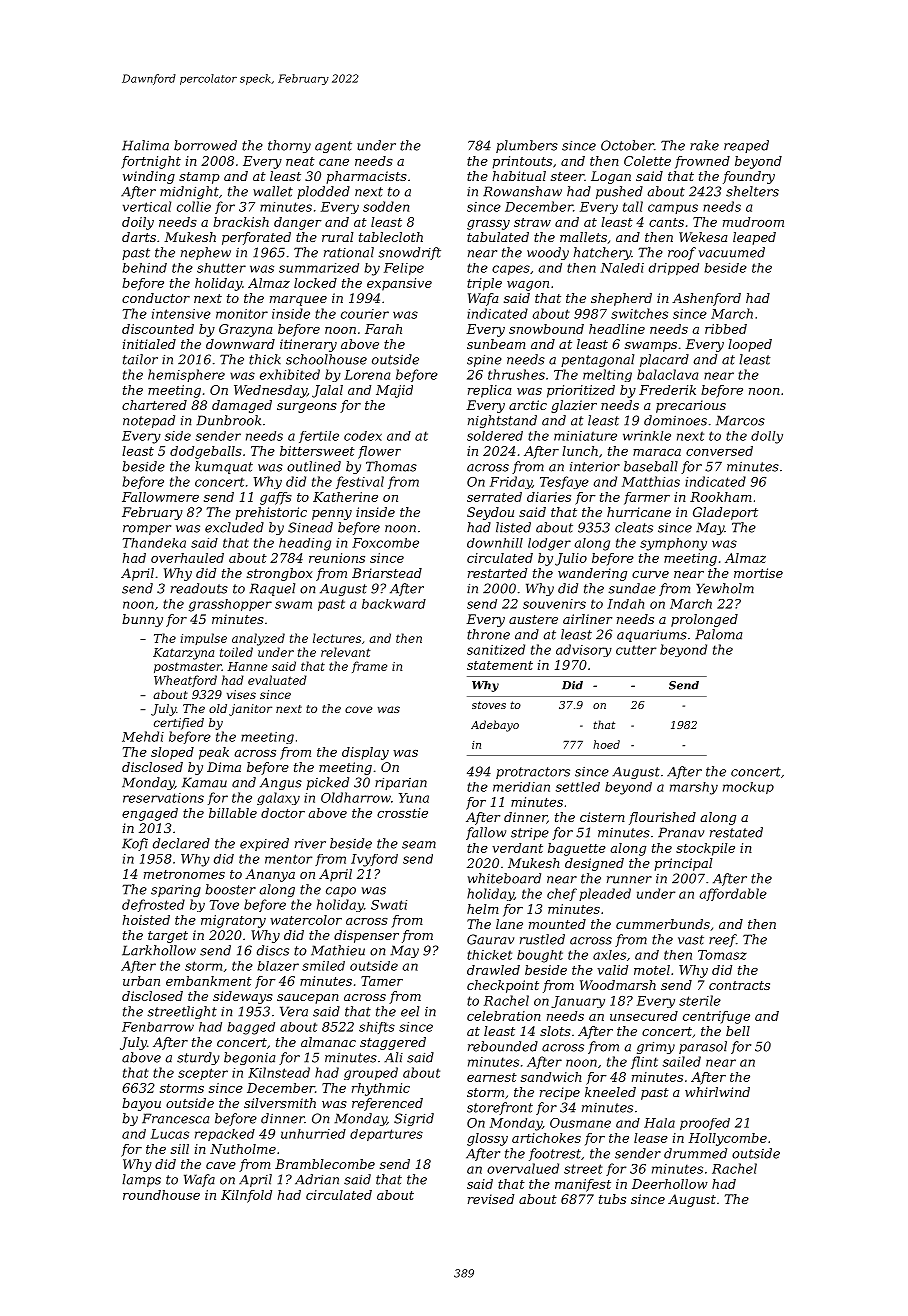 Image resolution: width=908 pixels, height=1316 pixels. Describe the element at coordinates (527, 146) in the screenshot. I see `plumbers` at that location.
